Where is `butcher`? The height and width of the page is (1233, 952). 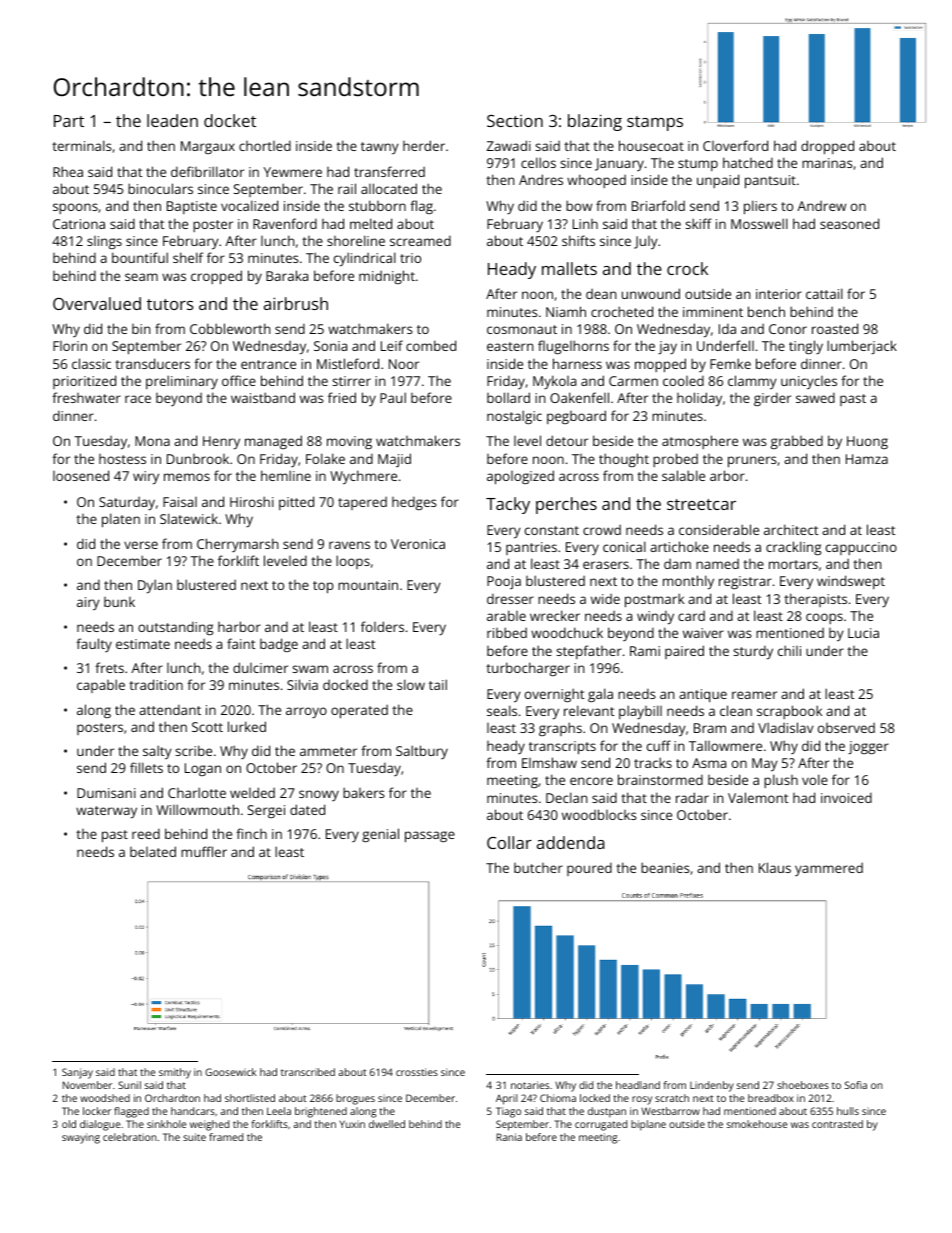
butcher is located at coordinates (538, 868).
